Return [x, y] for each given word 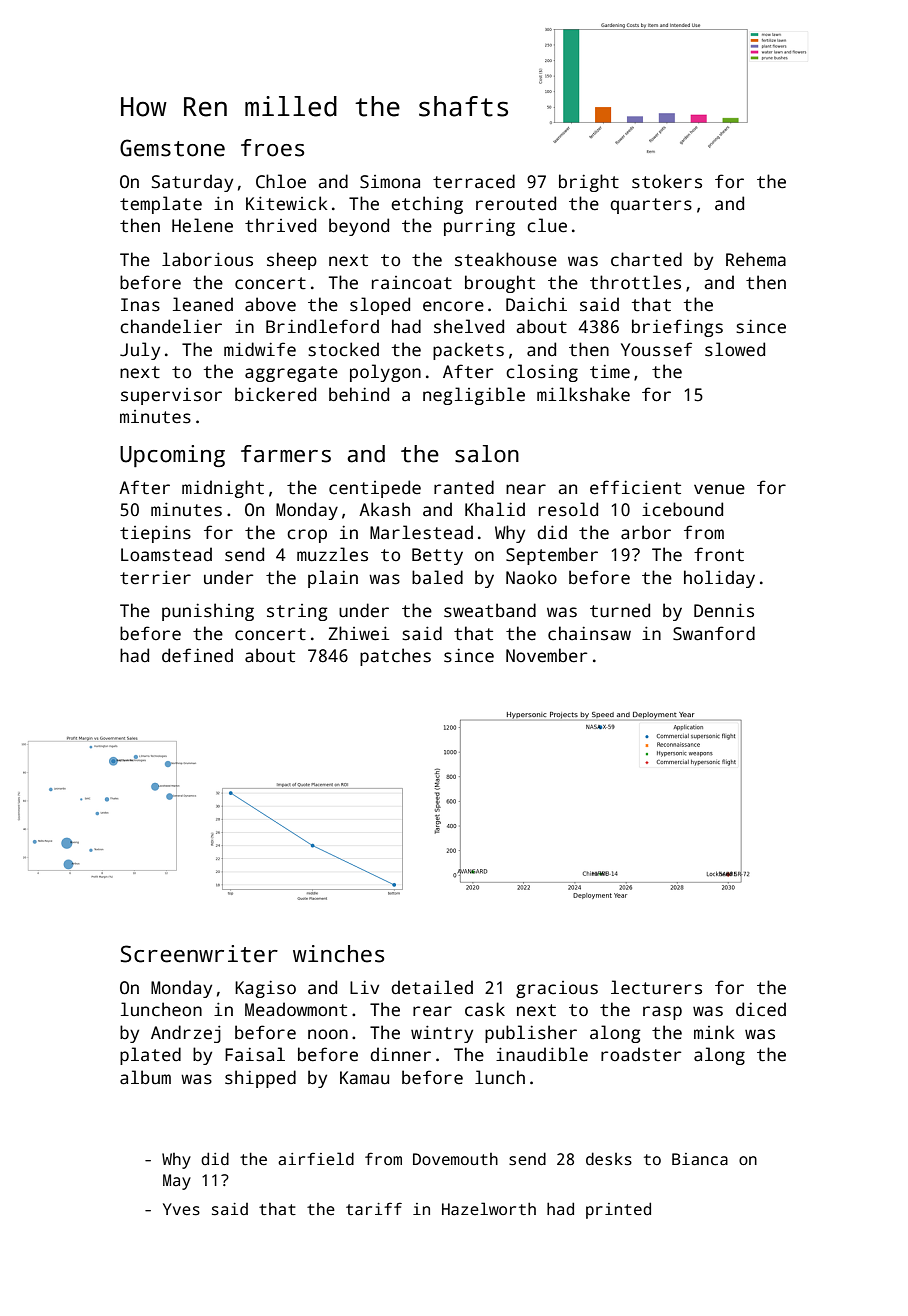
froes [272, 148]
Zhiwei [359, 633]
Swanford [714, 633]
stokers [667, 181]
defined [197, 655]
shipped [260, 1079]
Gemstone [172, 148]
